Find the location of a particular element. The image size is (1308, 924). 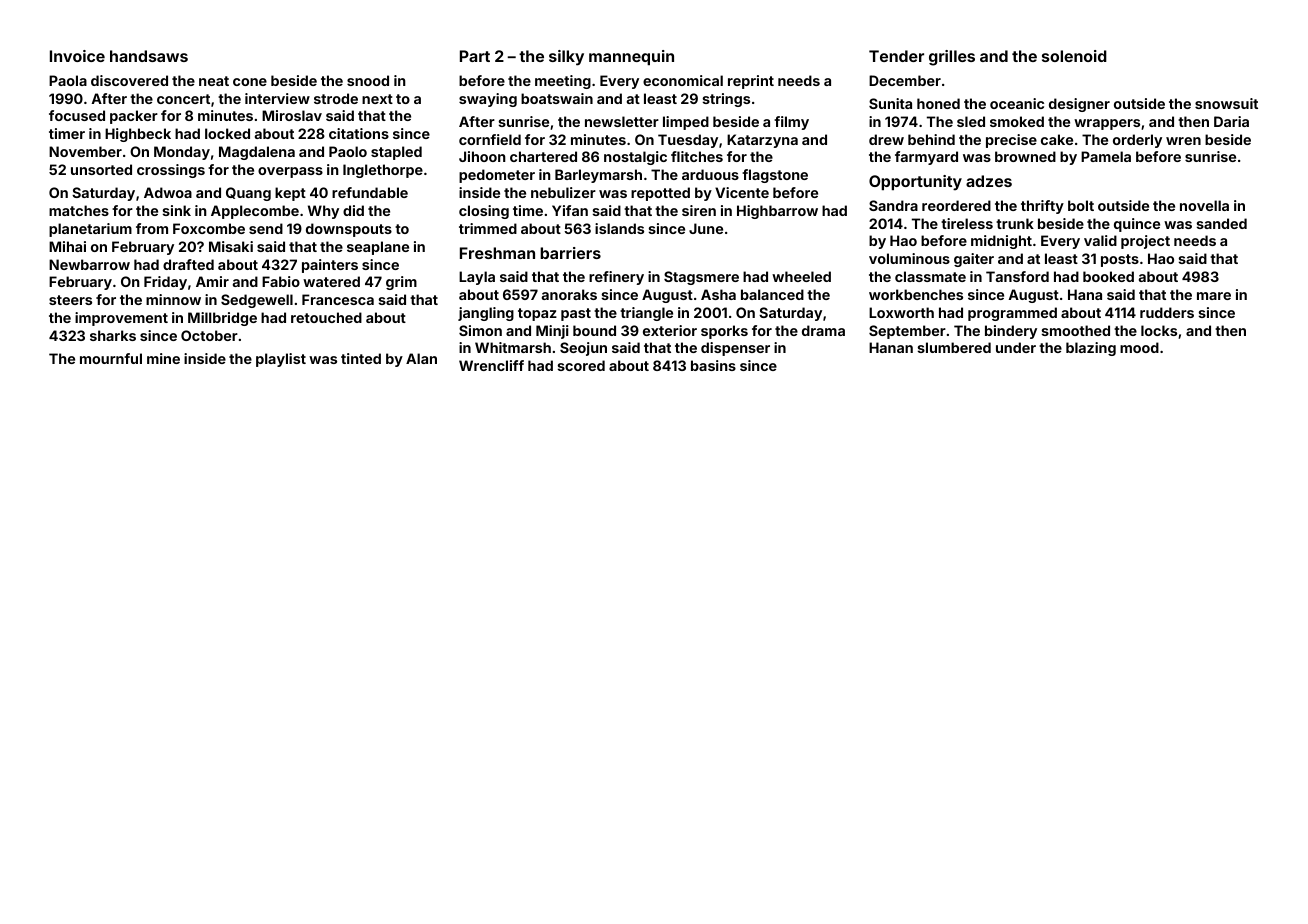

nostalgic is located at coordinates (635, 158).
